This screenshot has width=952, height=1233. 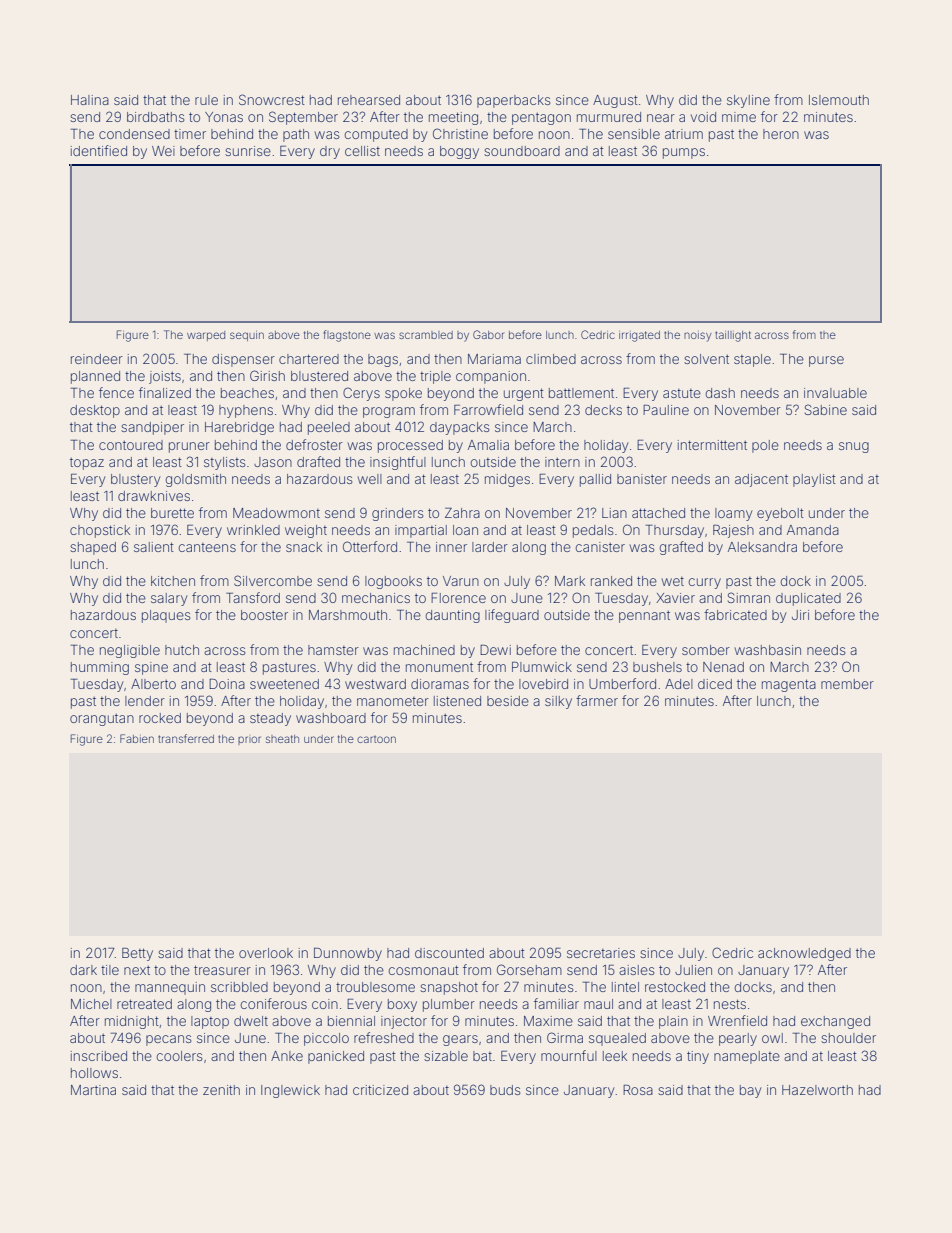 What do you see at coordinates (221, 1090) in the screenshot?
I see `zenith` at bounding box center [221, 1090].
